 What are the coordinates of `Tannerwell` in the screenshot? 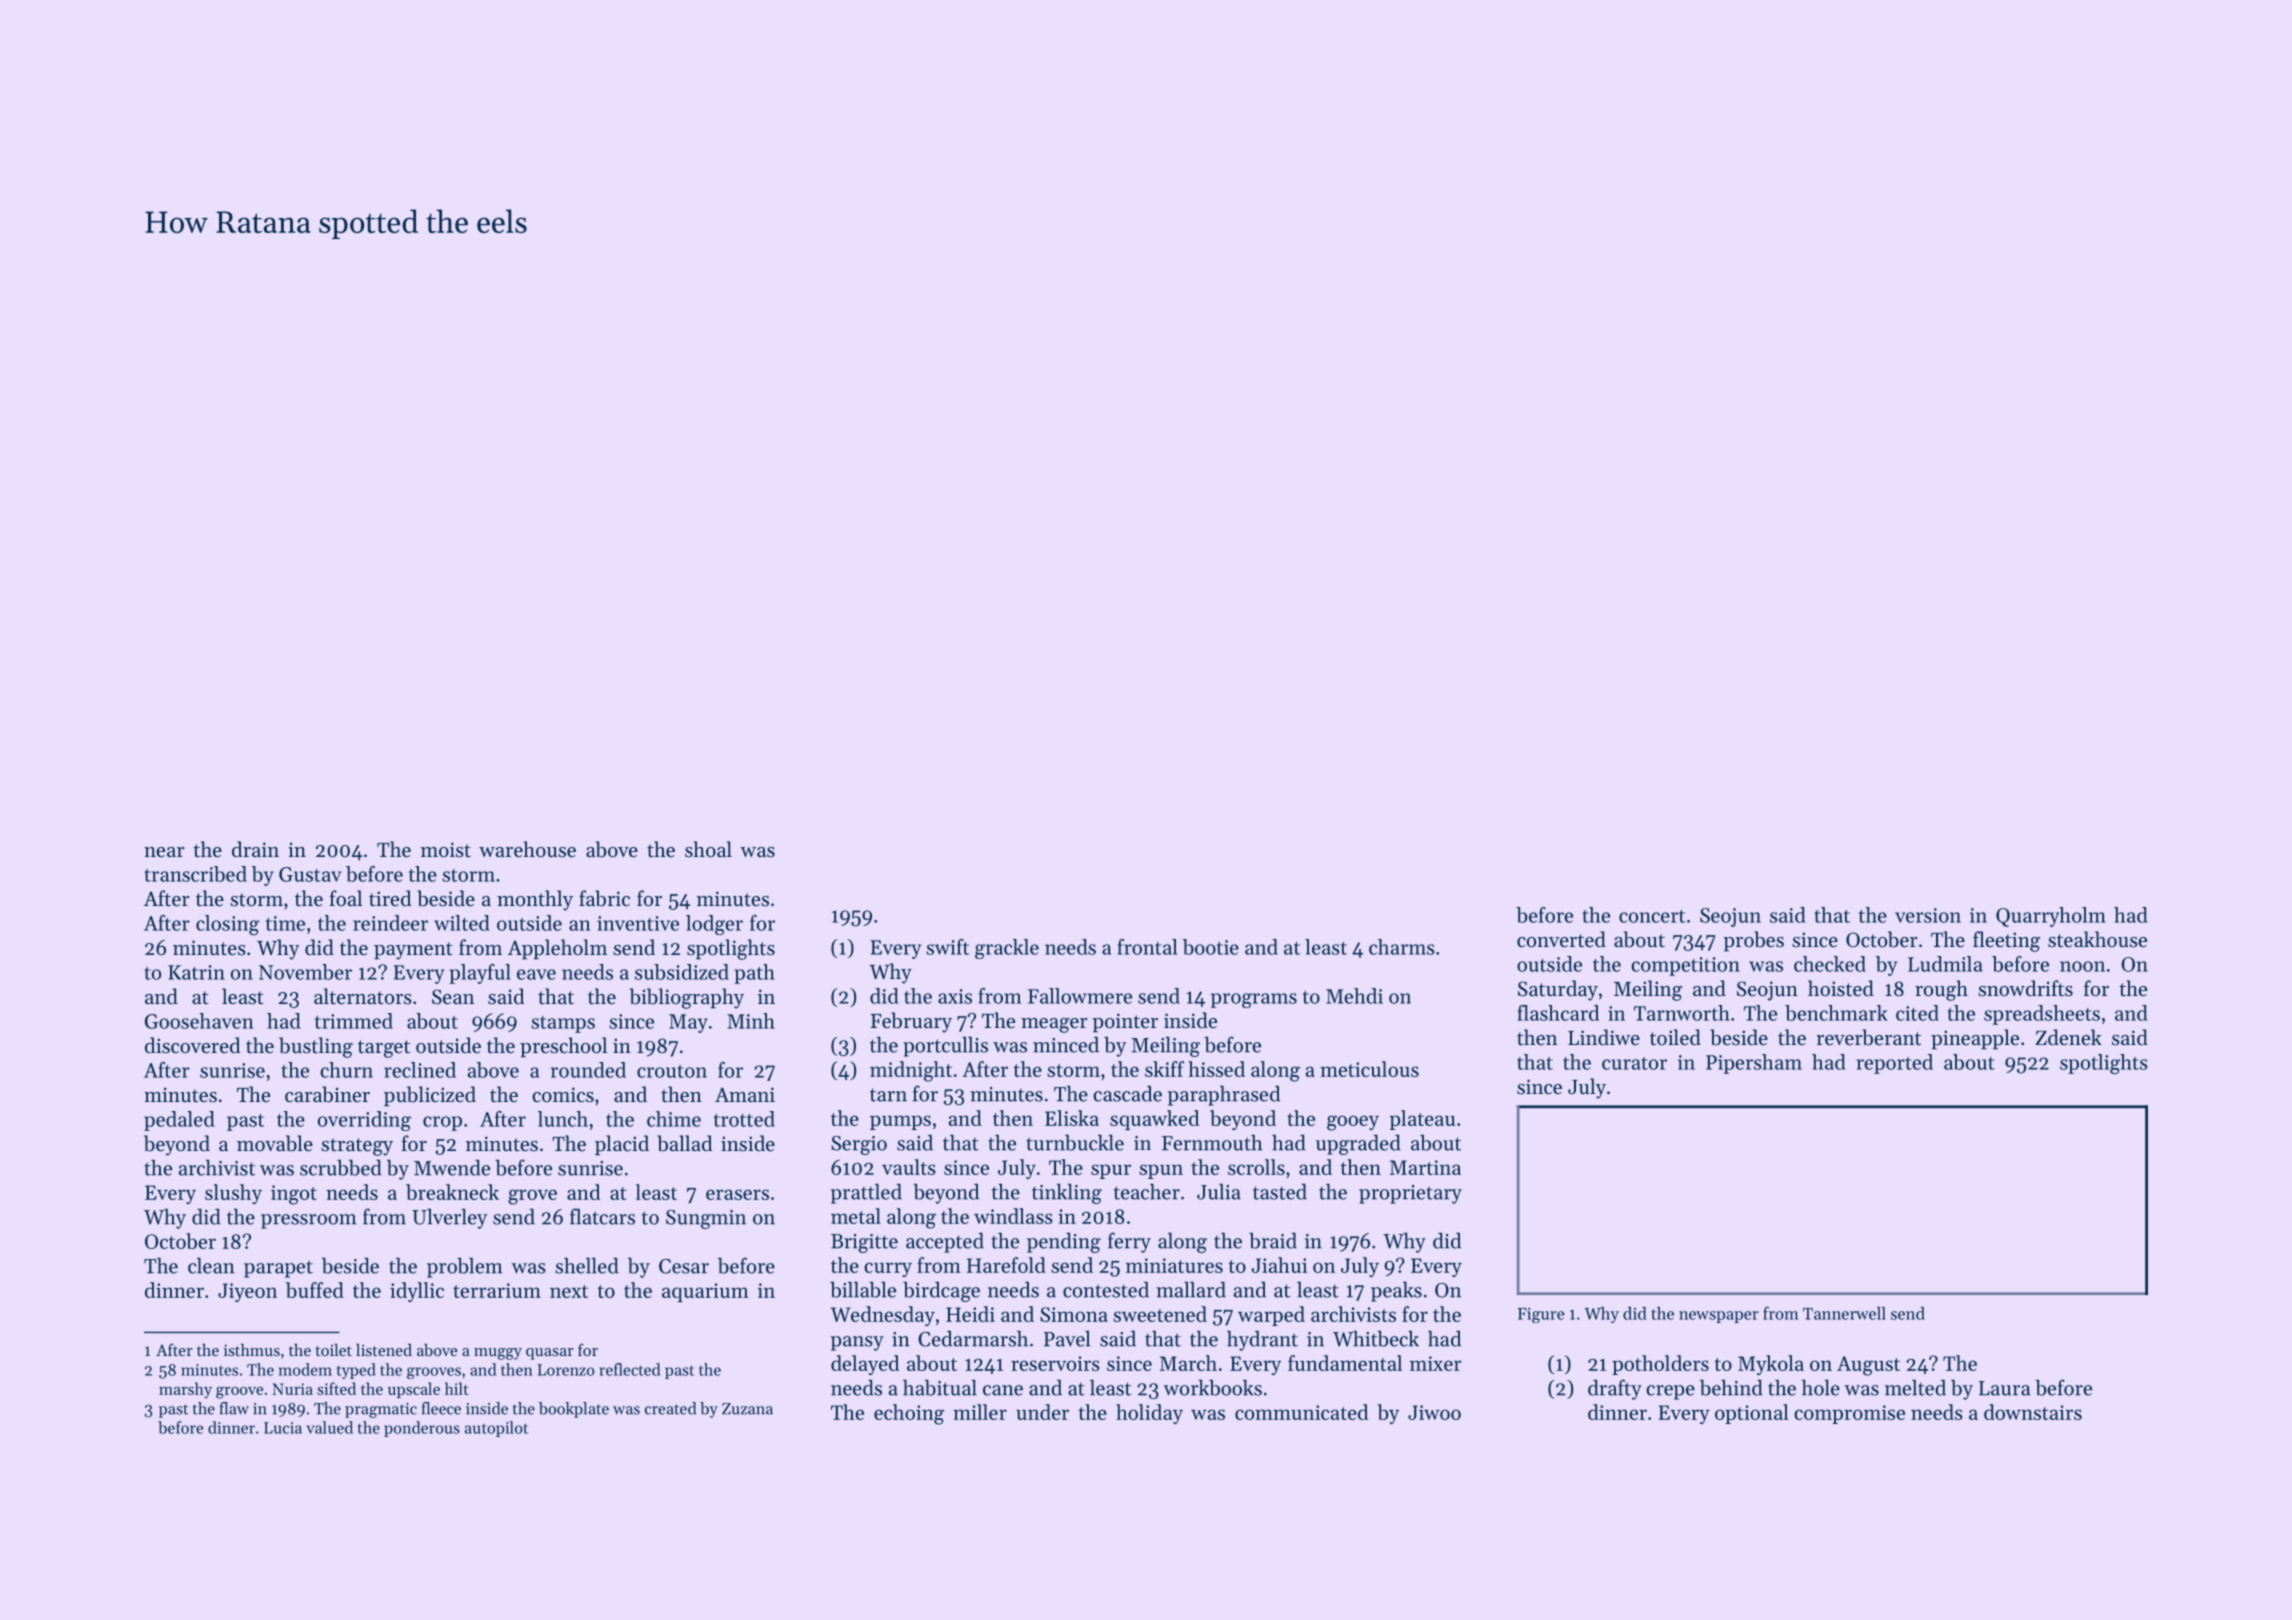 It's located at (1844, 1313).
